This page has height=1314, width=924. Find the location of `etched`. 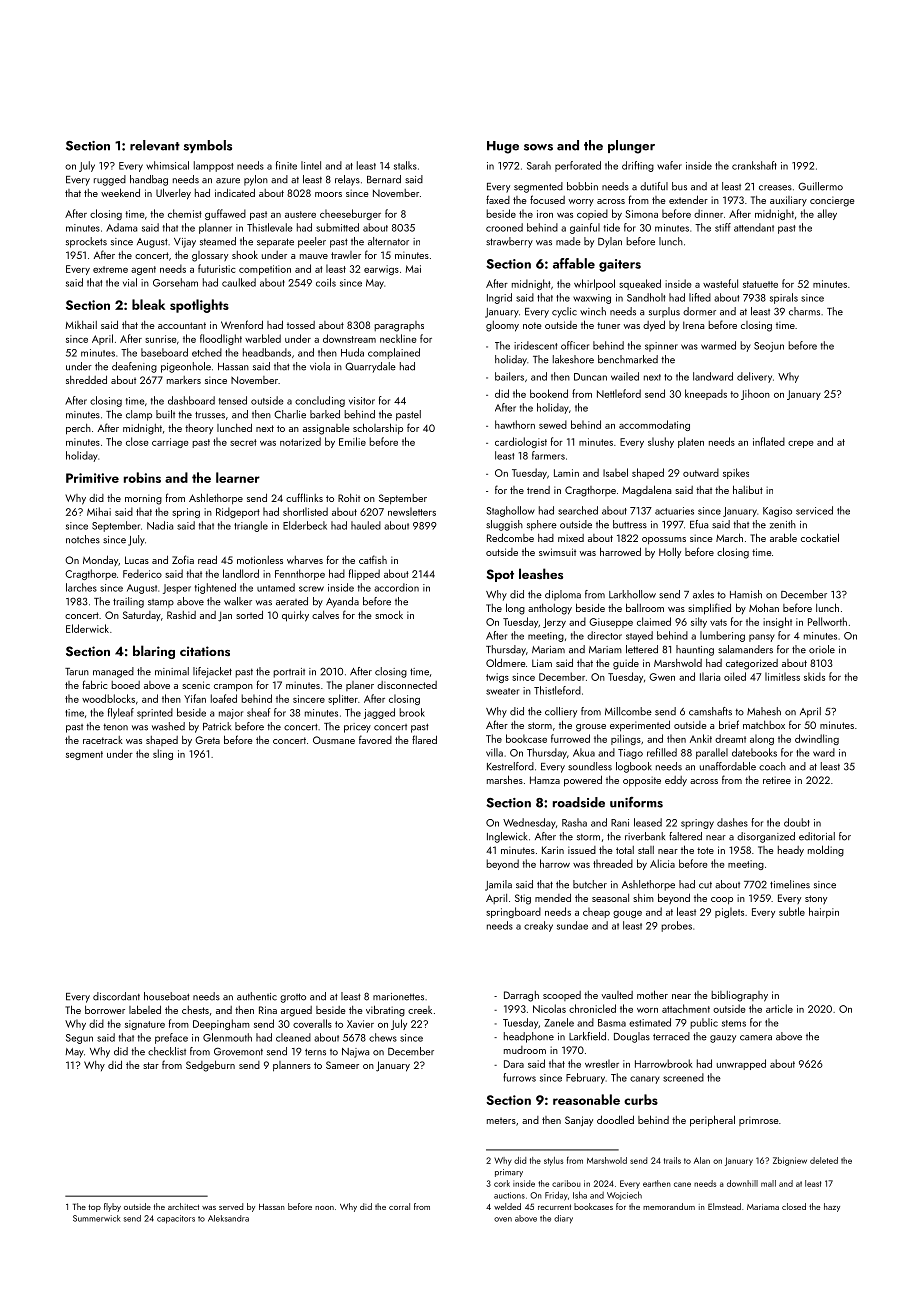

etched is located at coordinates (207, 352).
